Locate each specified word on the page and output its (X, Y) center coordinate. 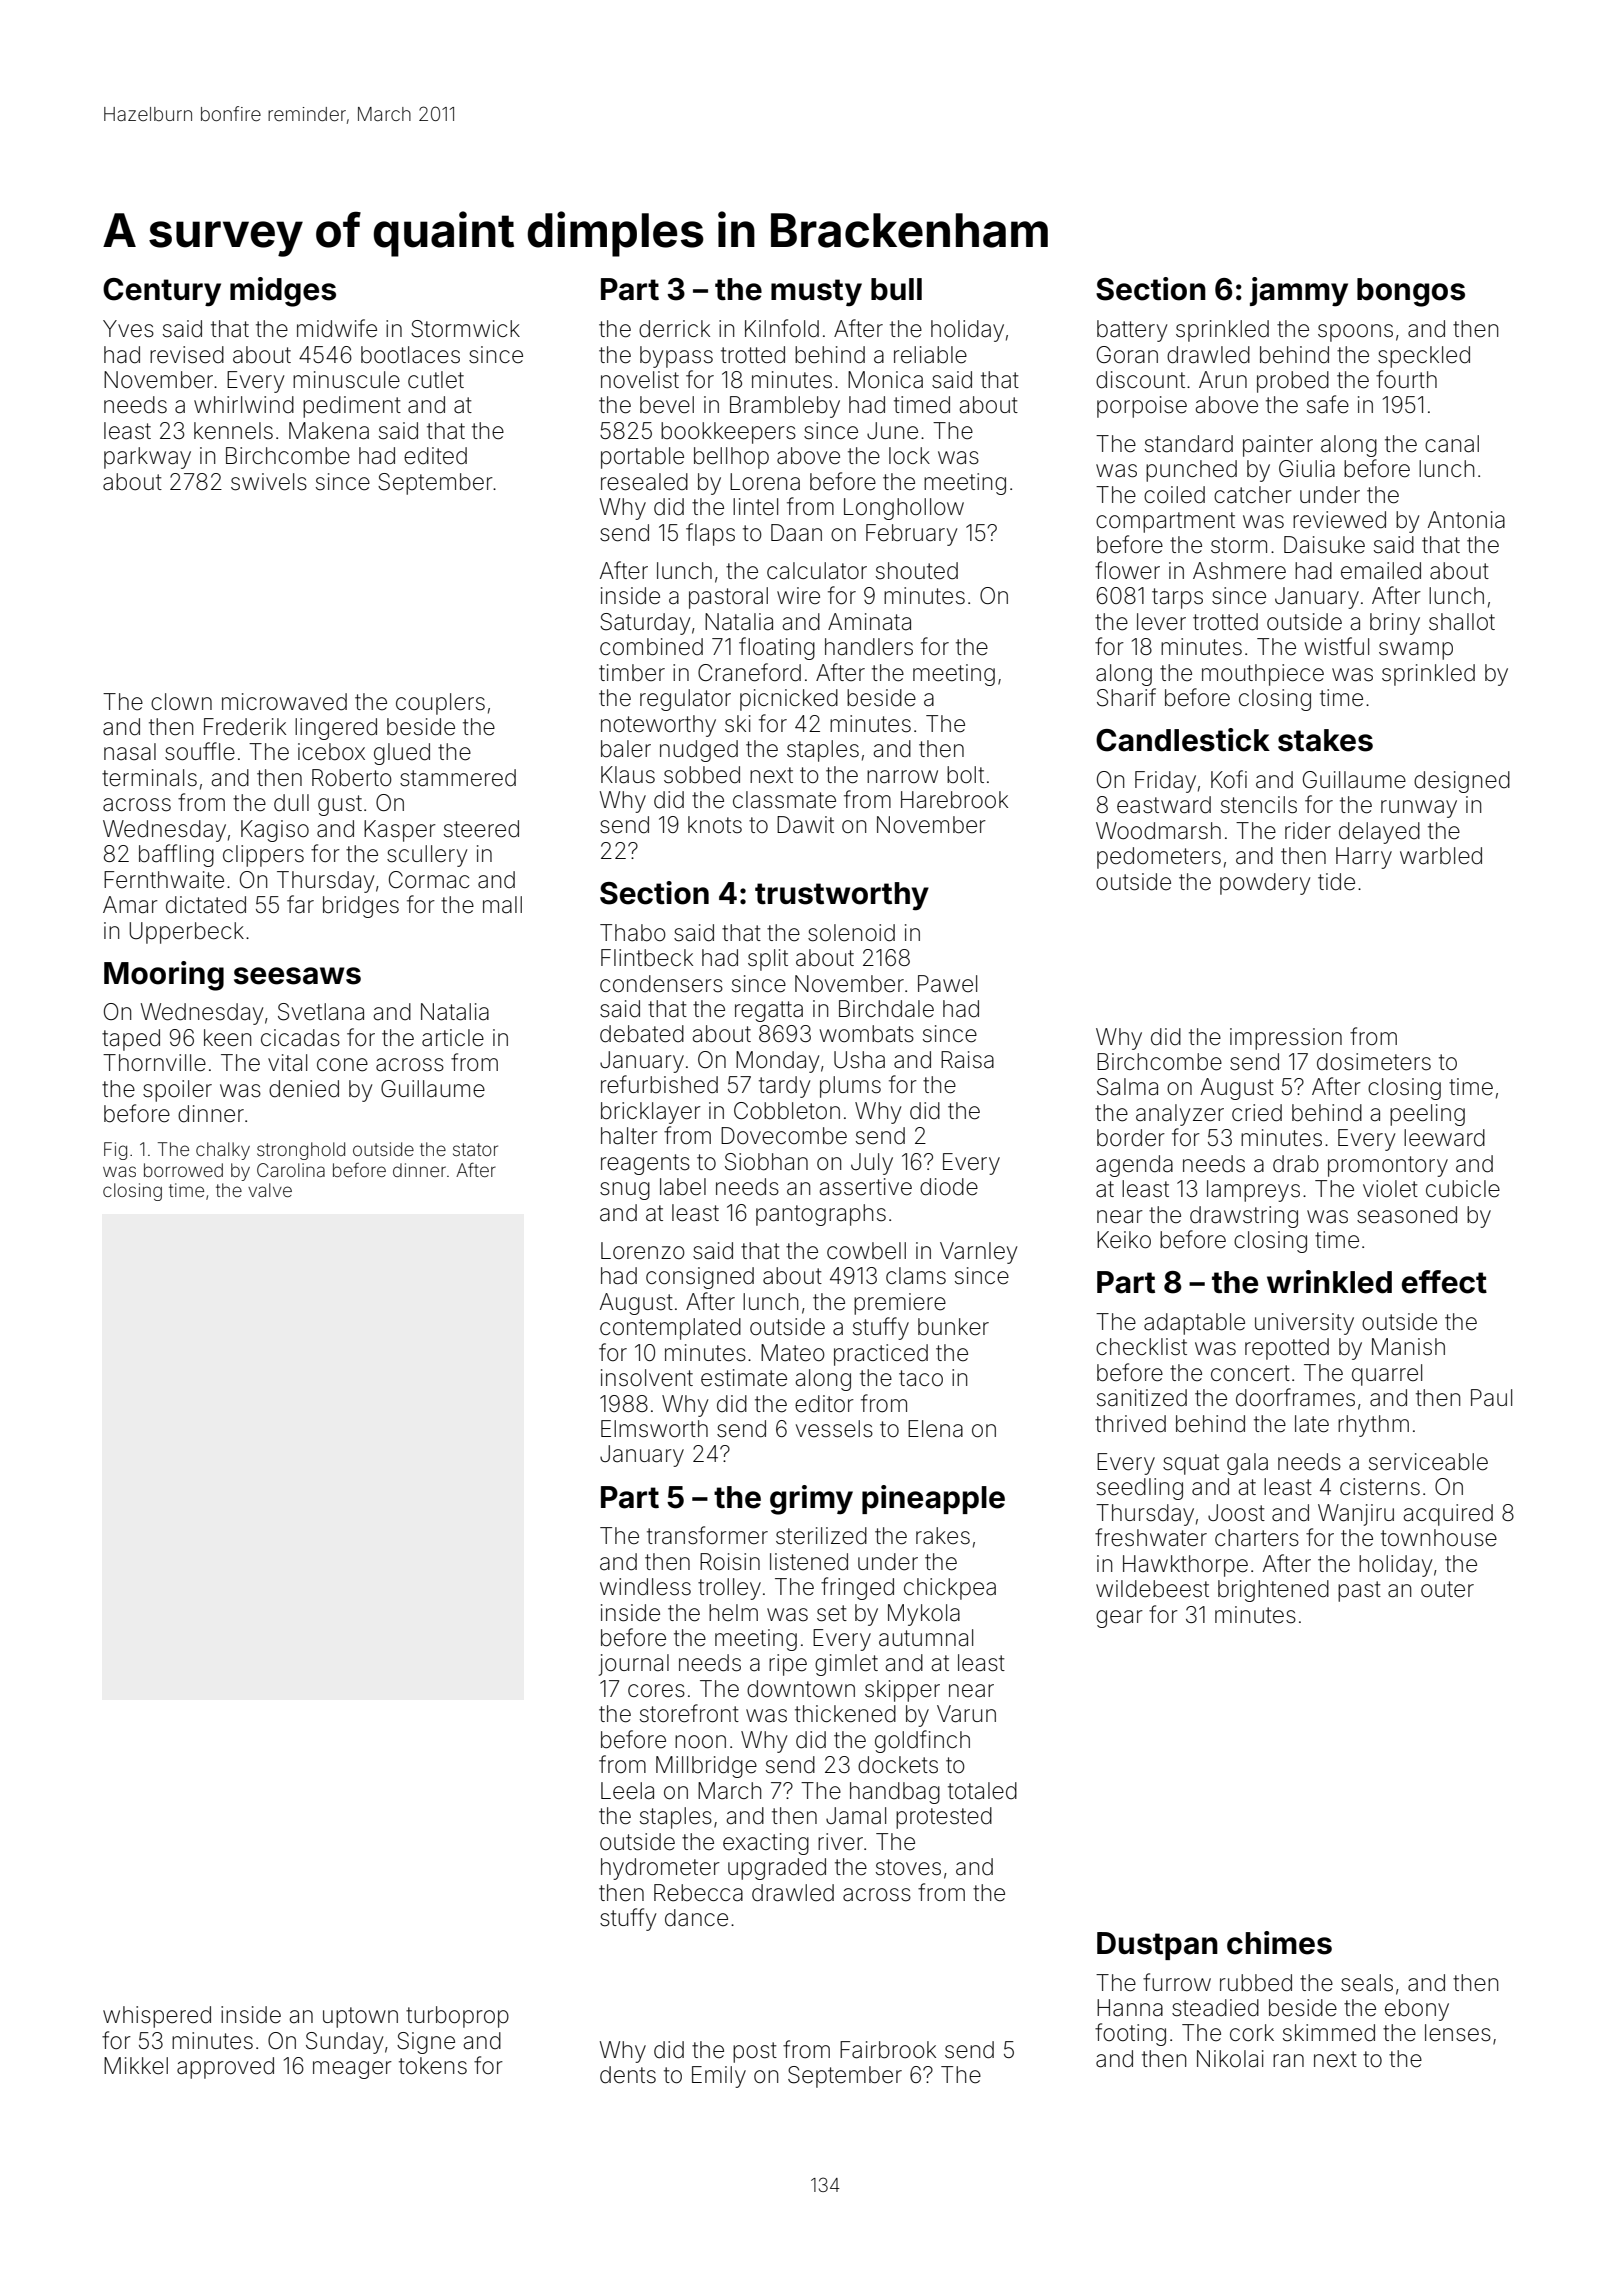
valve (270, 1190)
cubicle (1463, 1189)
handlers (869, 647)
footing (1130, 2034)
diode (949, 1187)
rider (1308, 831)
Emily (719, 2077)
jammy (1299, 292)
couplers (440, 704)
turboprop (457, 2017)
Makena (329, 431)
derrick (674, 329)
